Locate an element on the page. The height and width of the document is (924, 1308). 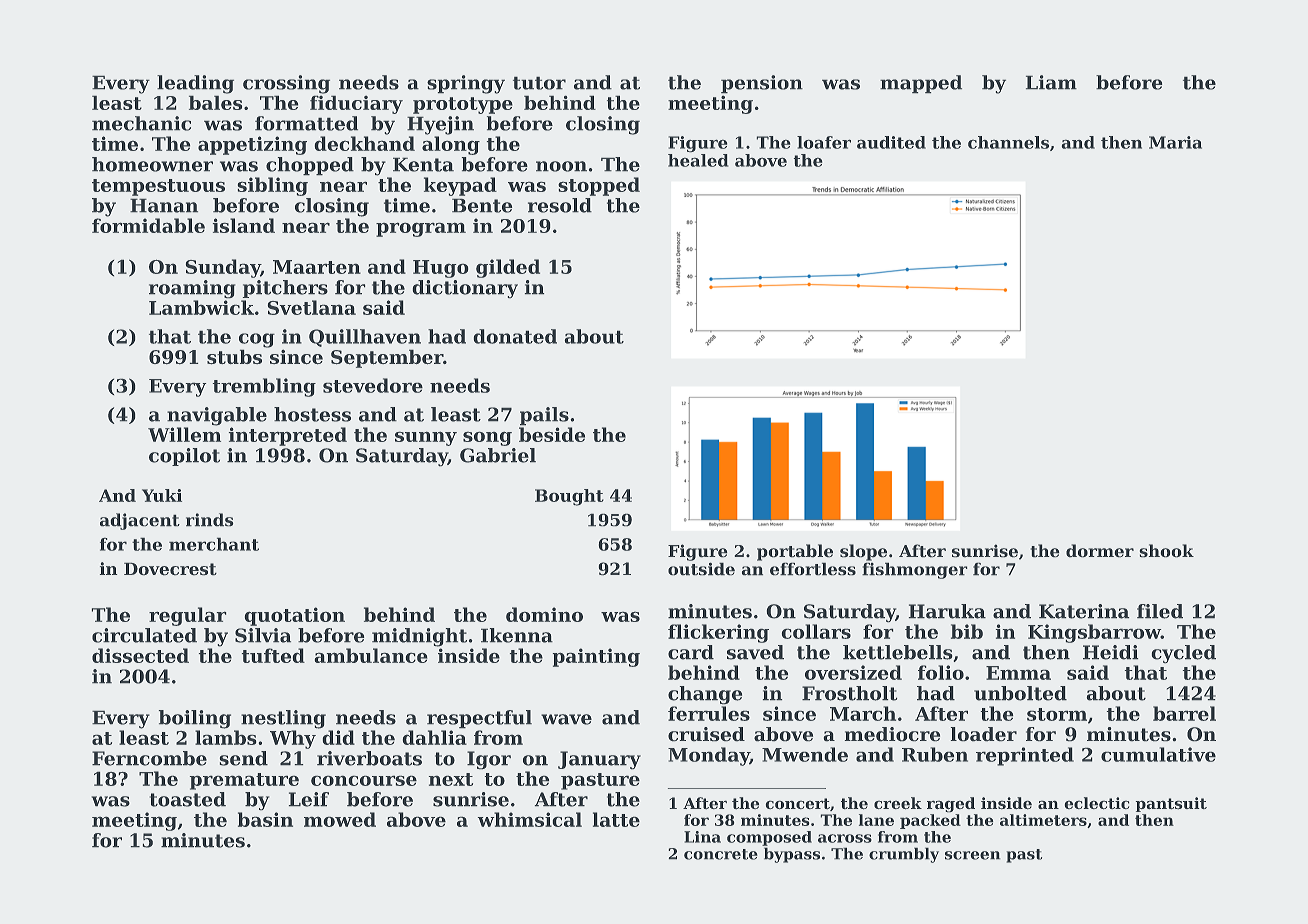
Liam is located at coordinates (1051, 82).
